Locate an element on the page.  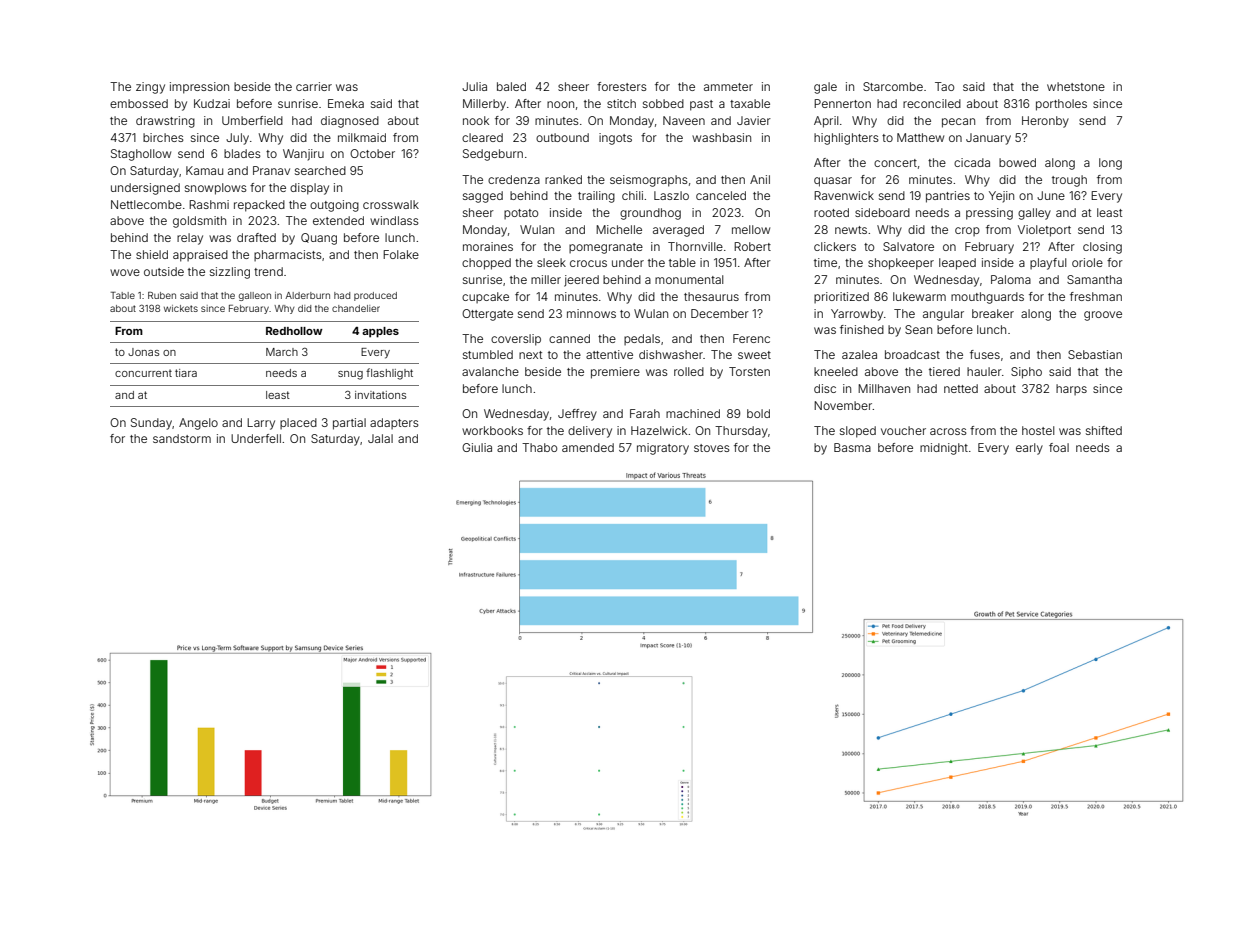
freshman is located at coordinates (1096, 296).
